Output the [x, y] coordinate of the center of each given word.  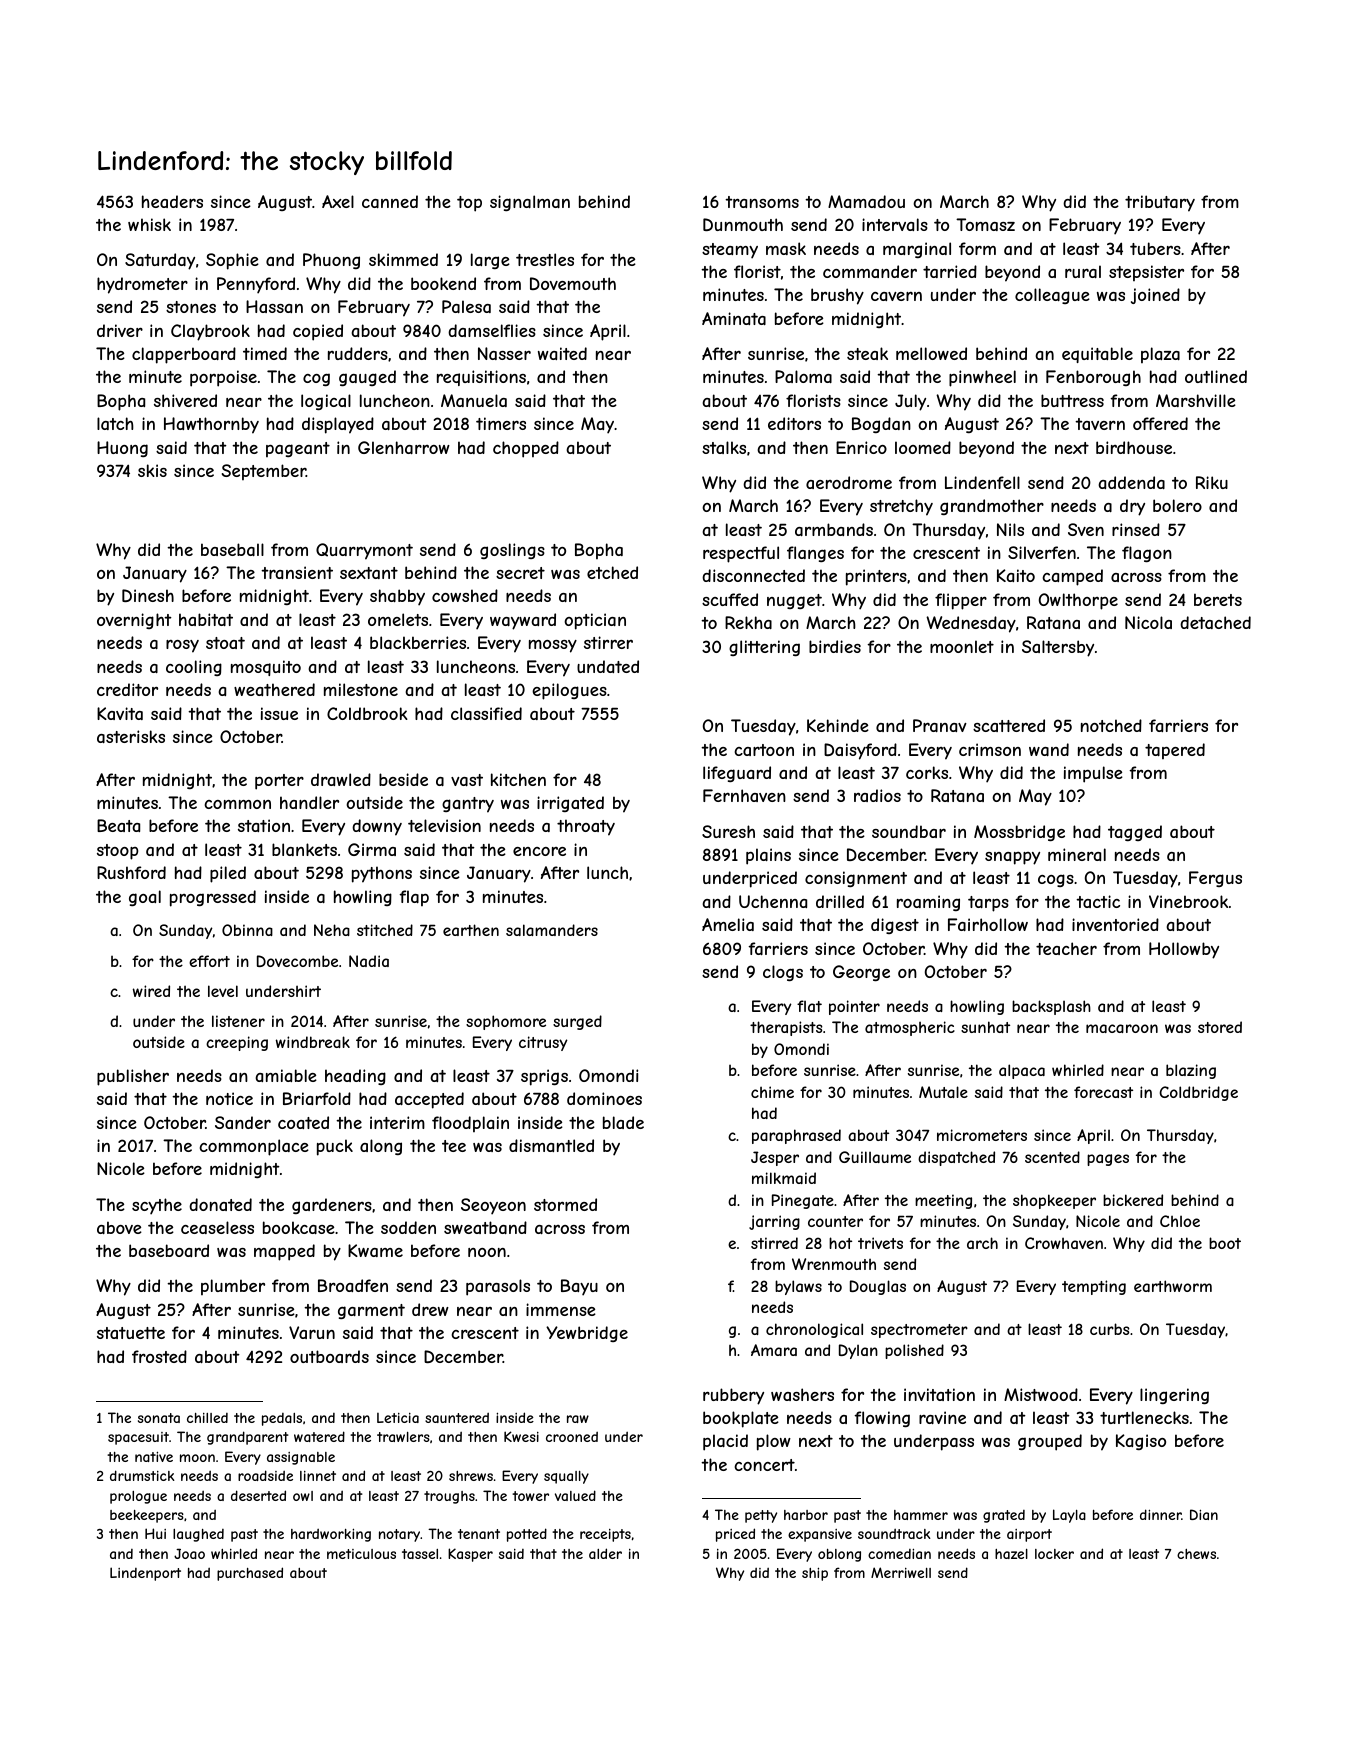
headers [172, 201]
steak [867, 353]
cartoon [764, 750]
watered [319, 1436]
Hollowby [1184, 950]
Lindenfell [982, 482]
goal [145, 898]
